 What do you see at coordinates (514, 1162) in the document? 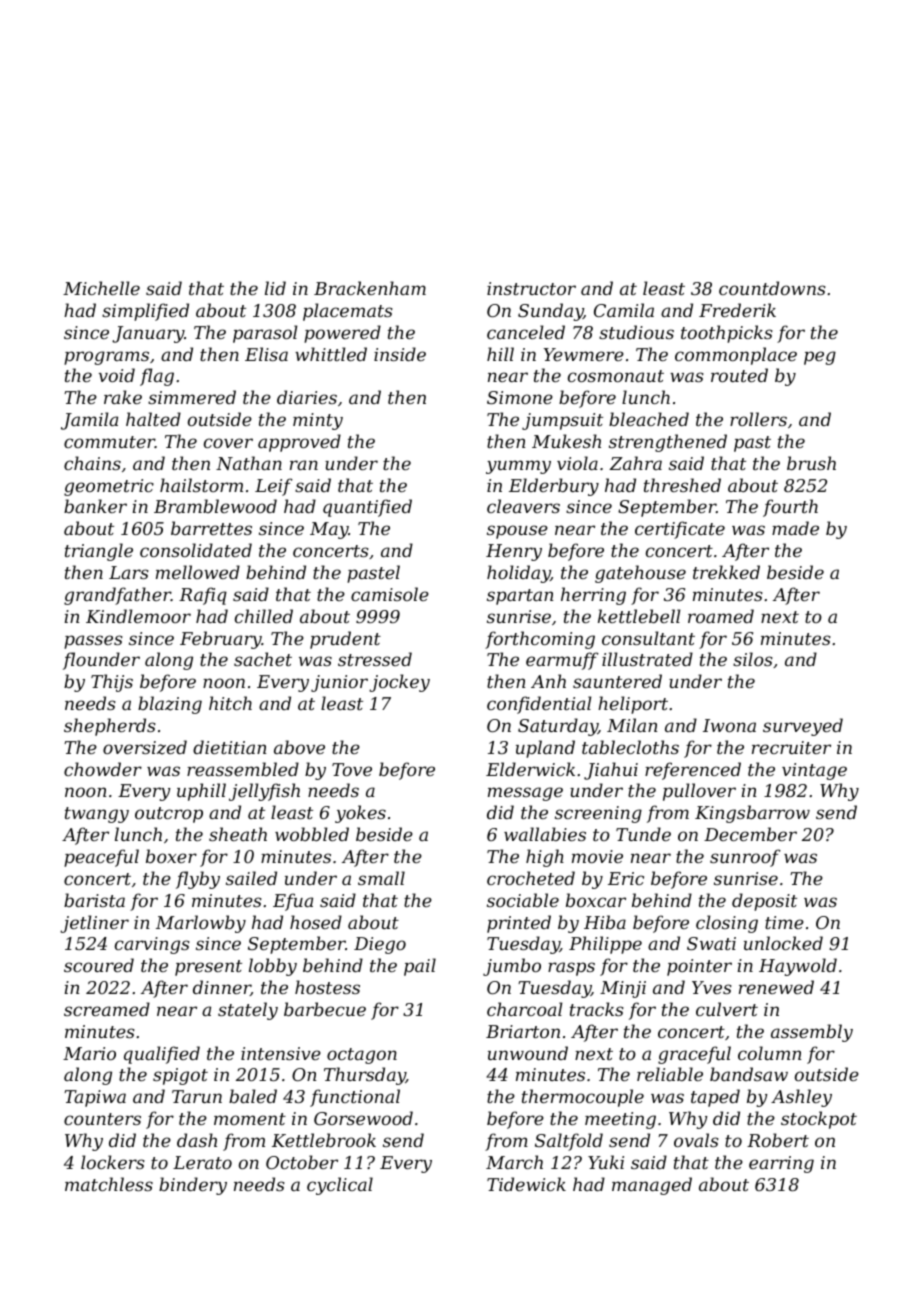
I see `March` at bounding box center [514, 1162].
